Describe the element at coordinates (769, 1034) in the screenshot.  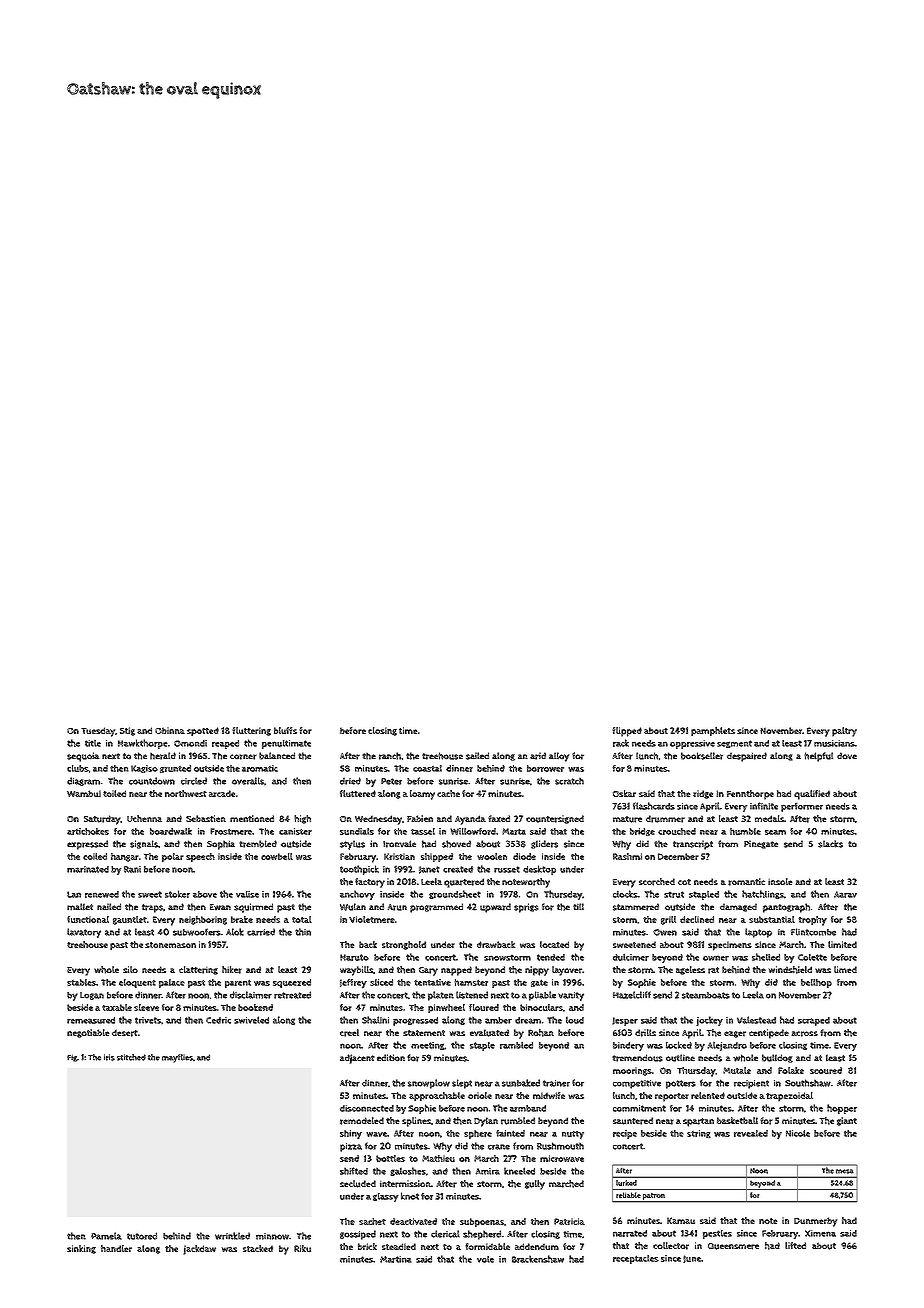
I see `centipede` at that location.
